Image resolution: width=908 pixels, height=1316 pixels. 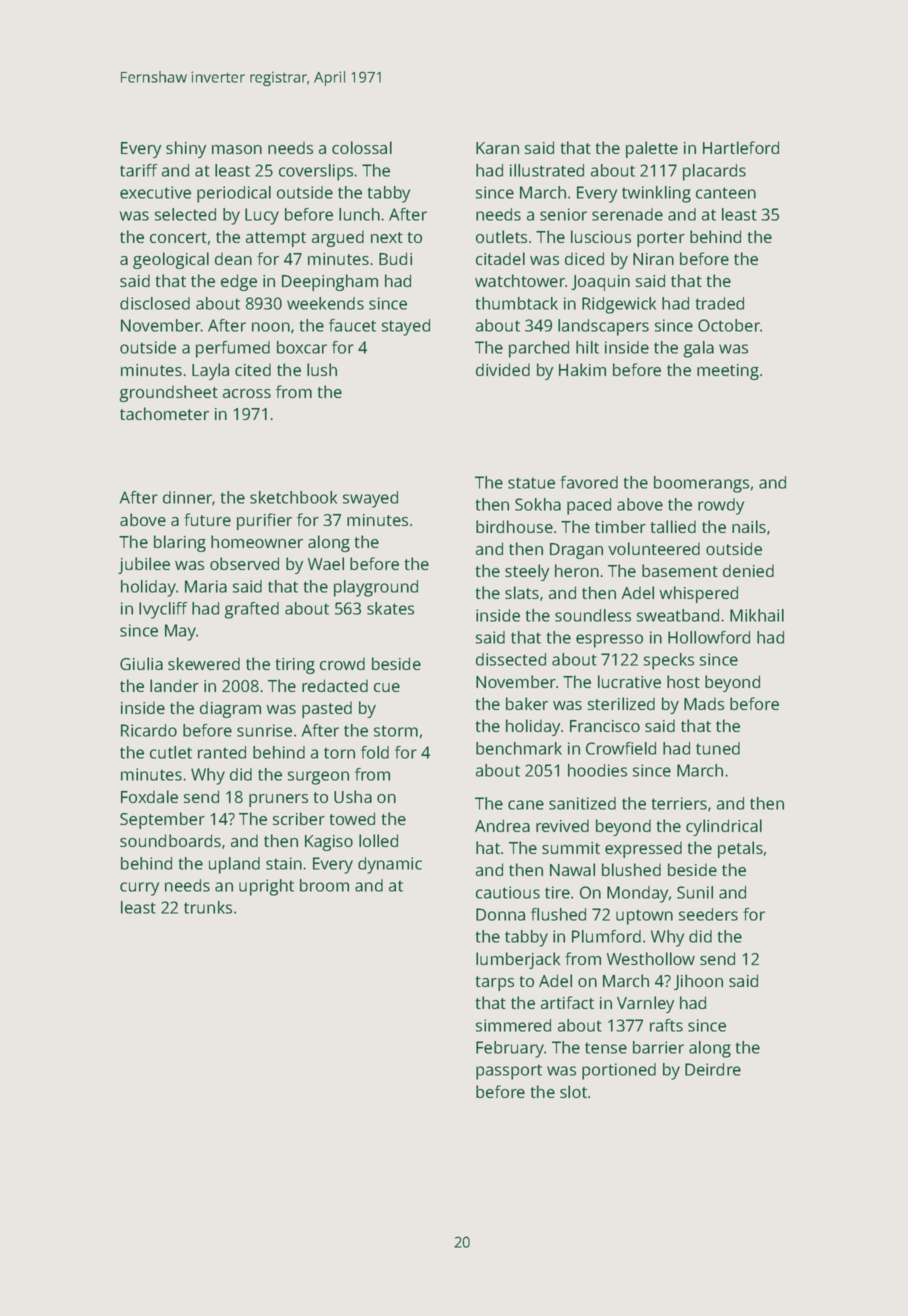 What do you see at coordinates (390, 608) in the screenshot?
I see `skates` at bounding box center [390, 608].
